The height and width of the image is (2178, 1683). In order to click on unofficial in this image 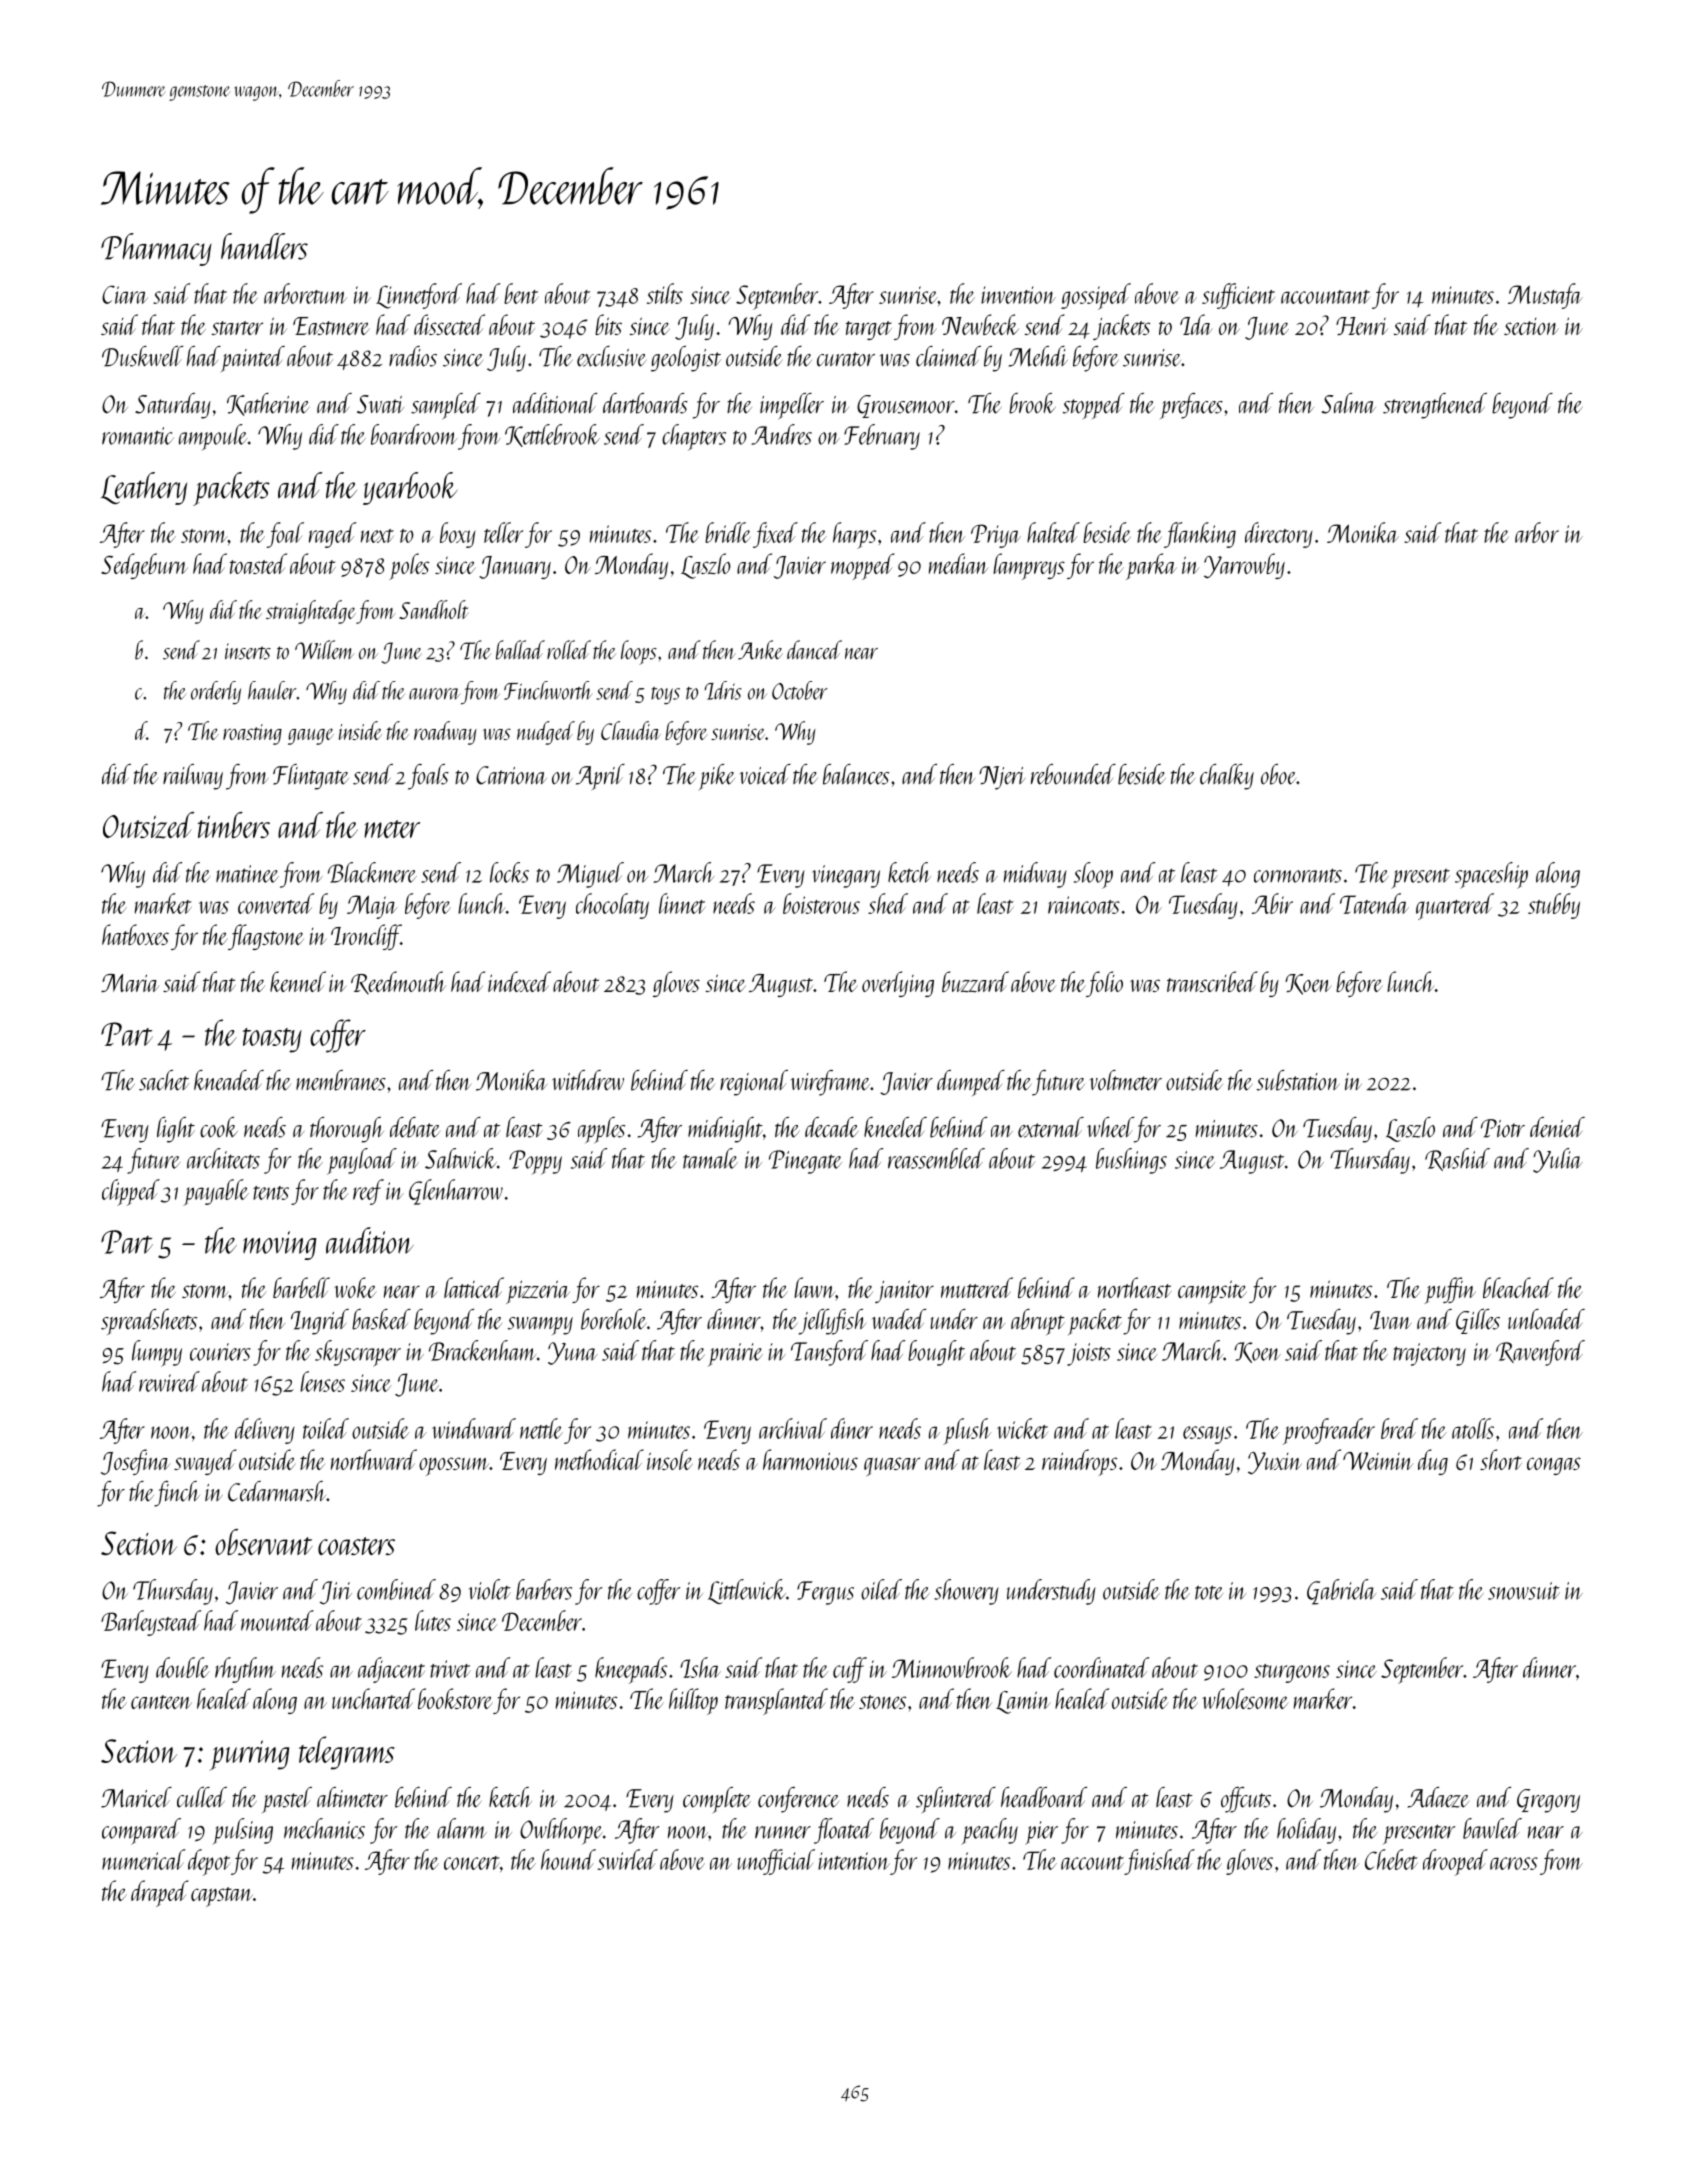, I will do `click(776, 1862)`.
